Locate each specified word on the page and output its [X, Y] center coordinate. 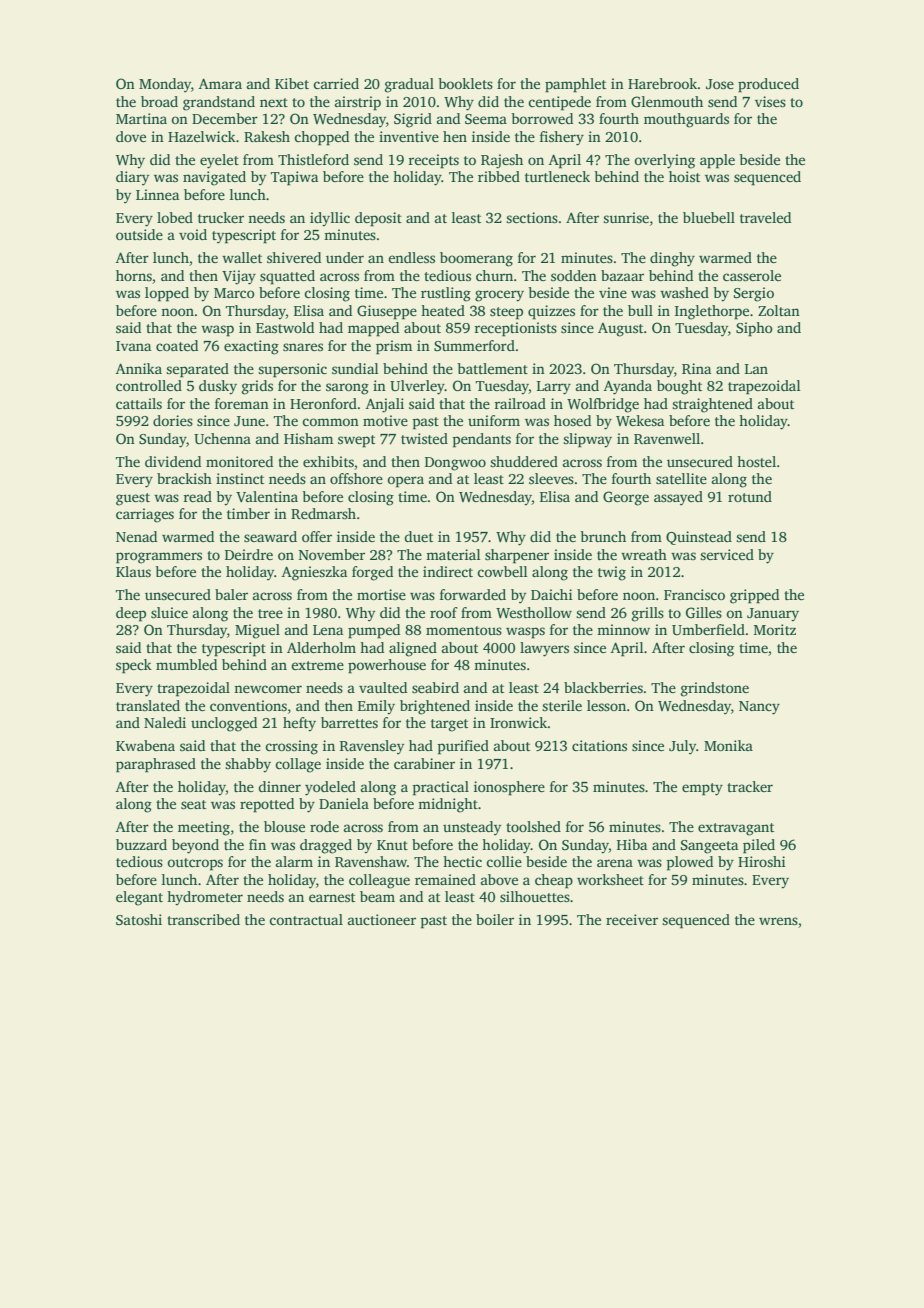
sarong [347, 389]
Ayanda [628, 387]
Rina [696, 368]
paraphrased [156, 765]
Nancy [759, 708]
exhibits [328, 461]
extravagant [736, 829]
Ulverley [417, 387]
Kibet [292, 83]
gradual [409, 85]
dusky [218, 387]
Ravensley [372, 747]
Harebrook [663, 83]
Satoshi [139, 919]
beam [377, 896]
